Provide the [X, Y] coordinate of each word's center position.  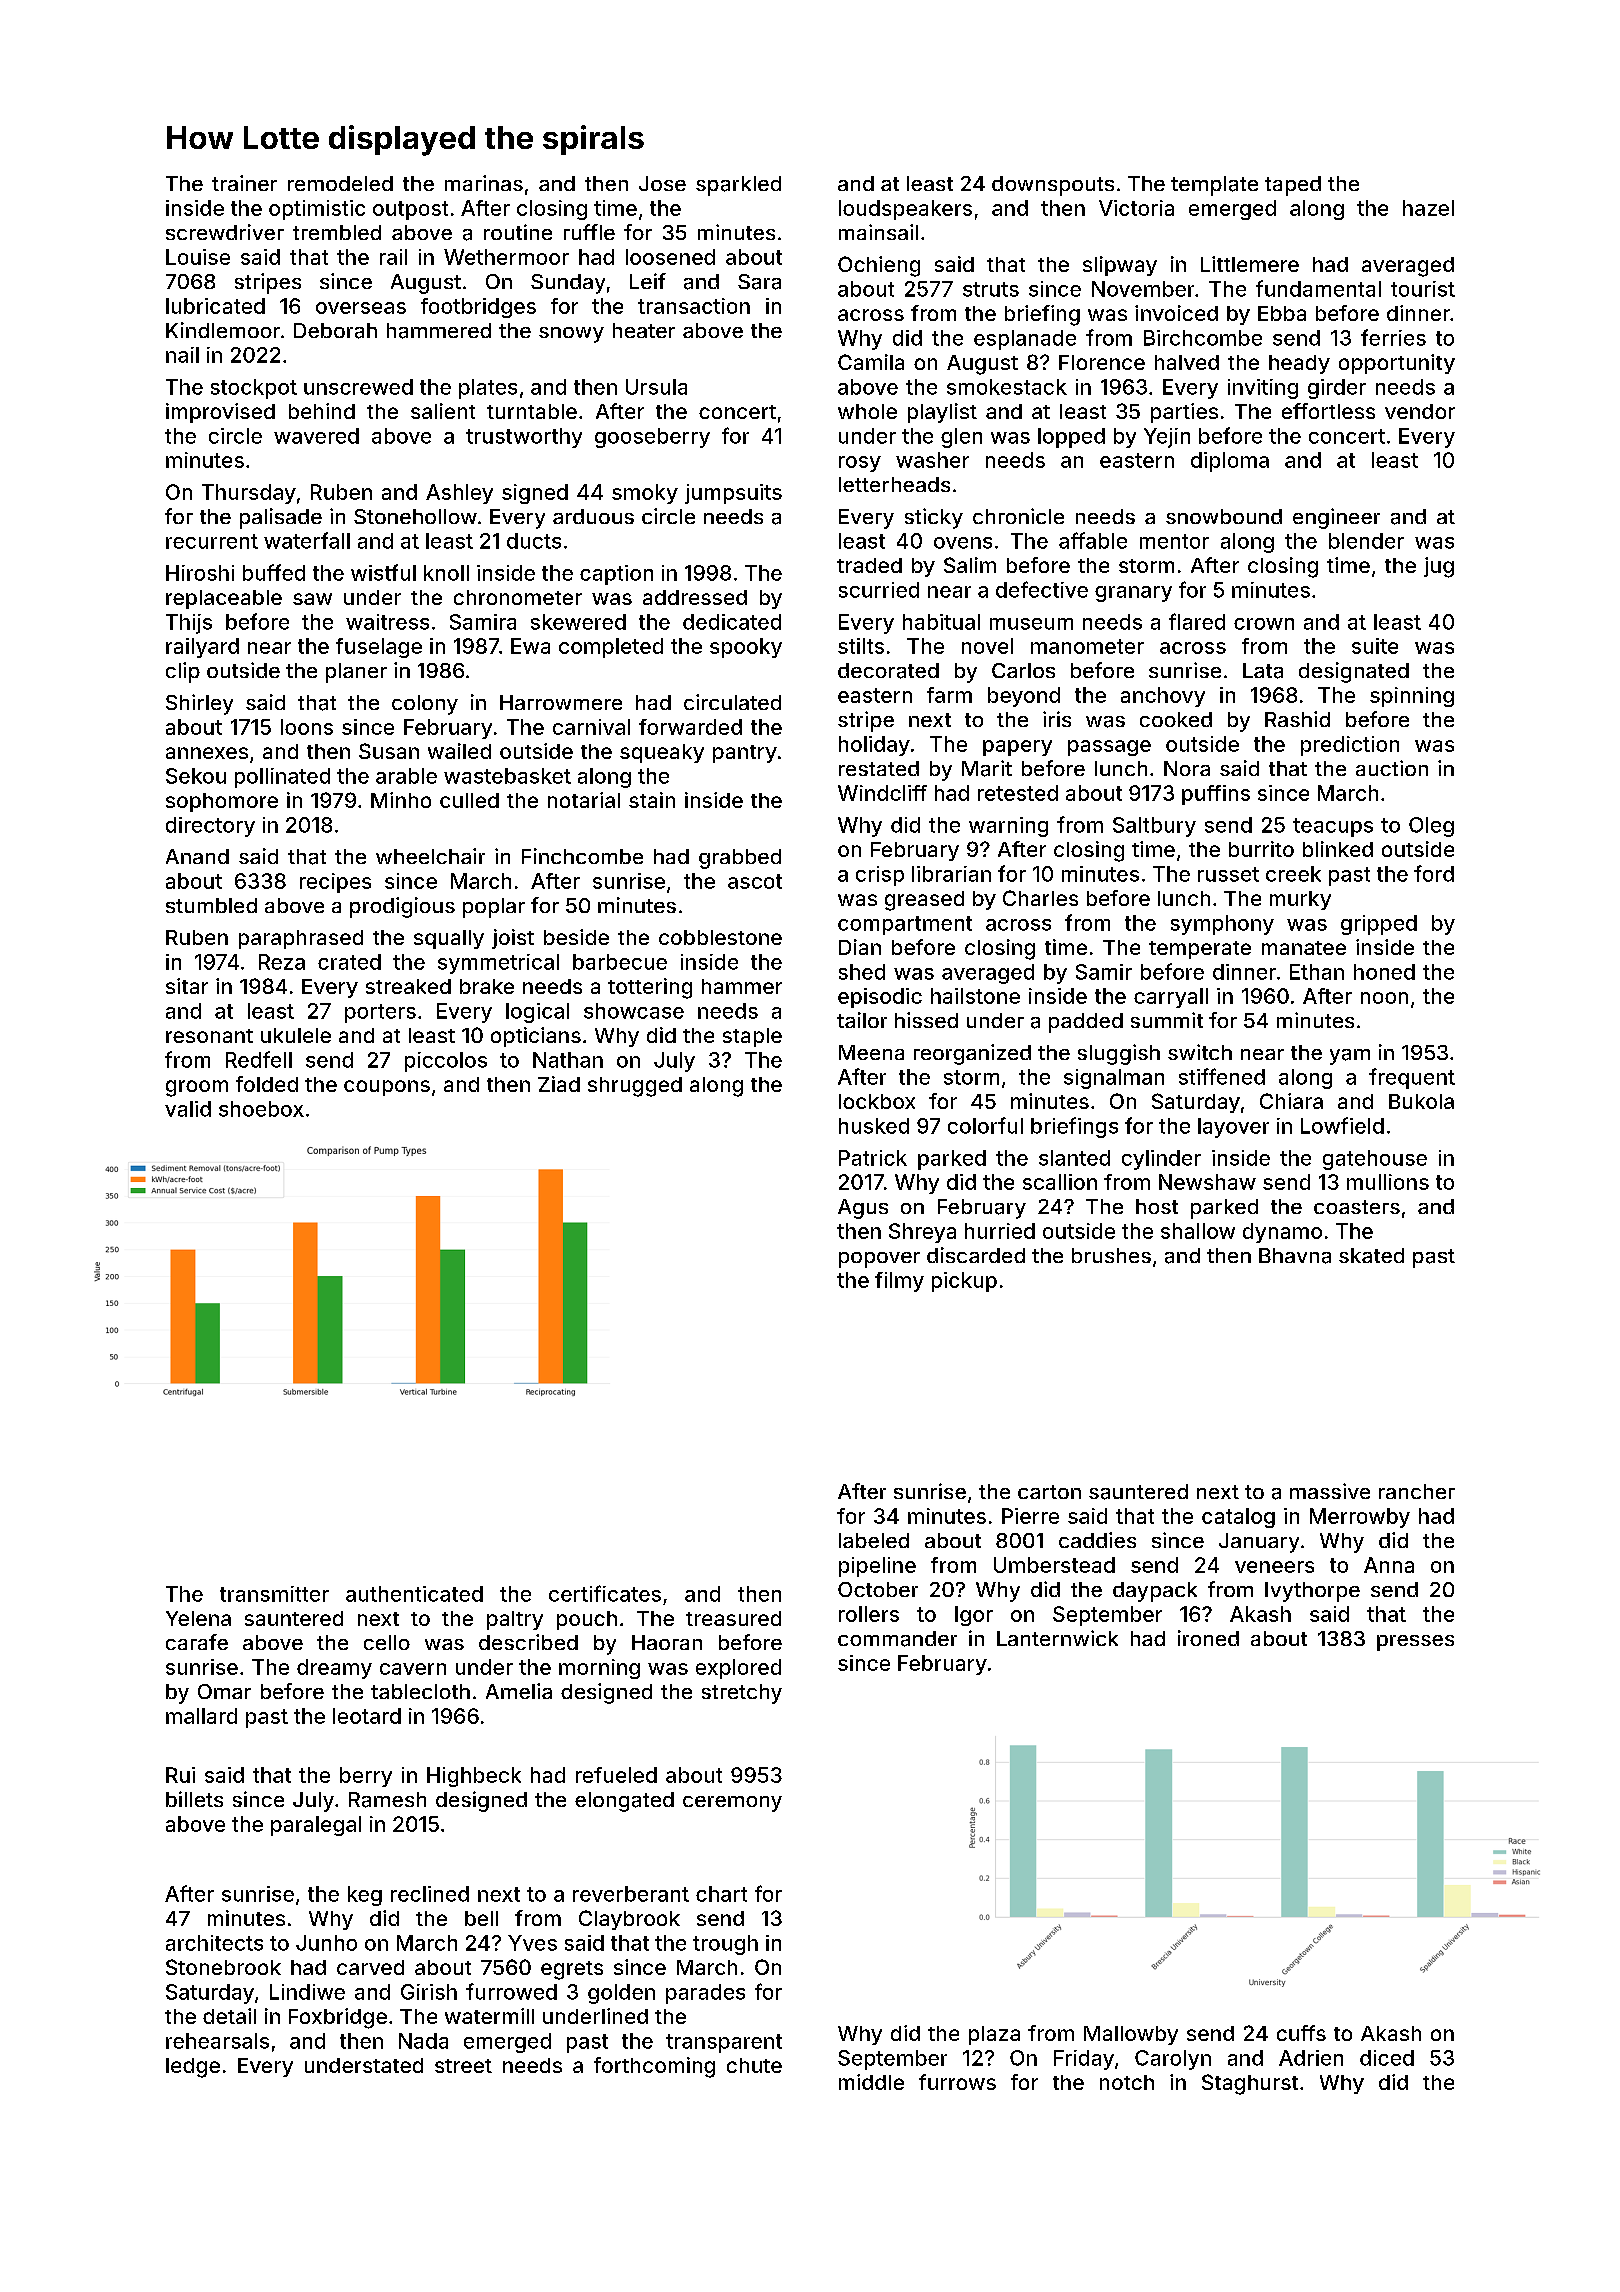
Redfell [259, 1059]
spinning [1412, 697]
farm [949, 695]
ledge [193, 2068]
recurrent [212, 541]
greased [924, 901]
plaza [994, 2035]
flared [1197, 621]
